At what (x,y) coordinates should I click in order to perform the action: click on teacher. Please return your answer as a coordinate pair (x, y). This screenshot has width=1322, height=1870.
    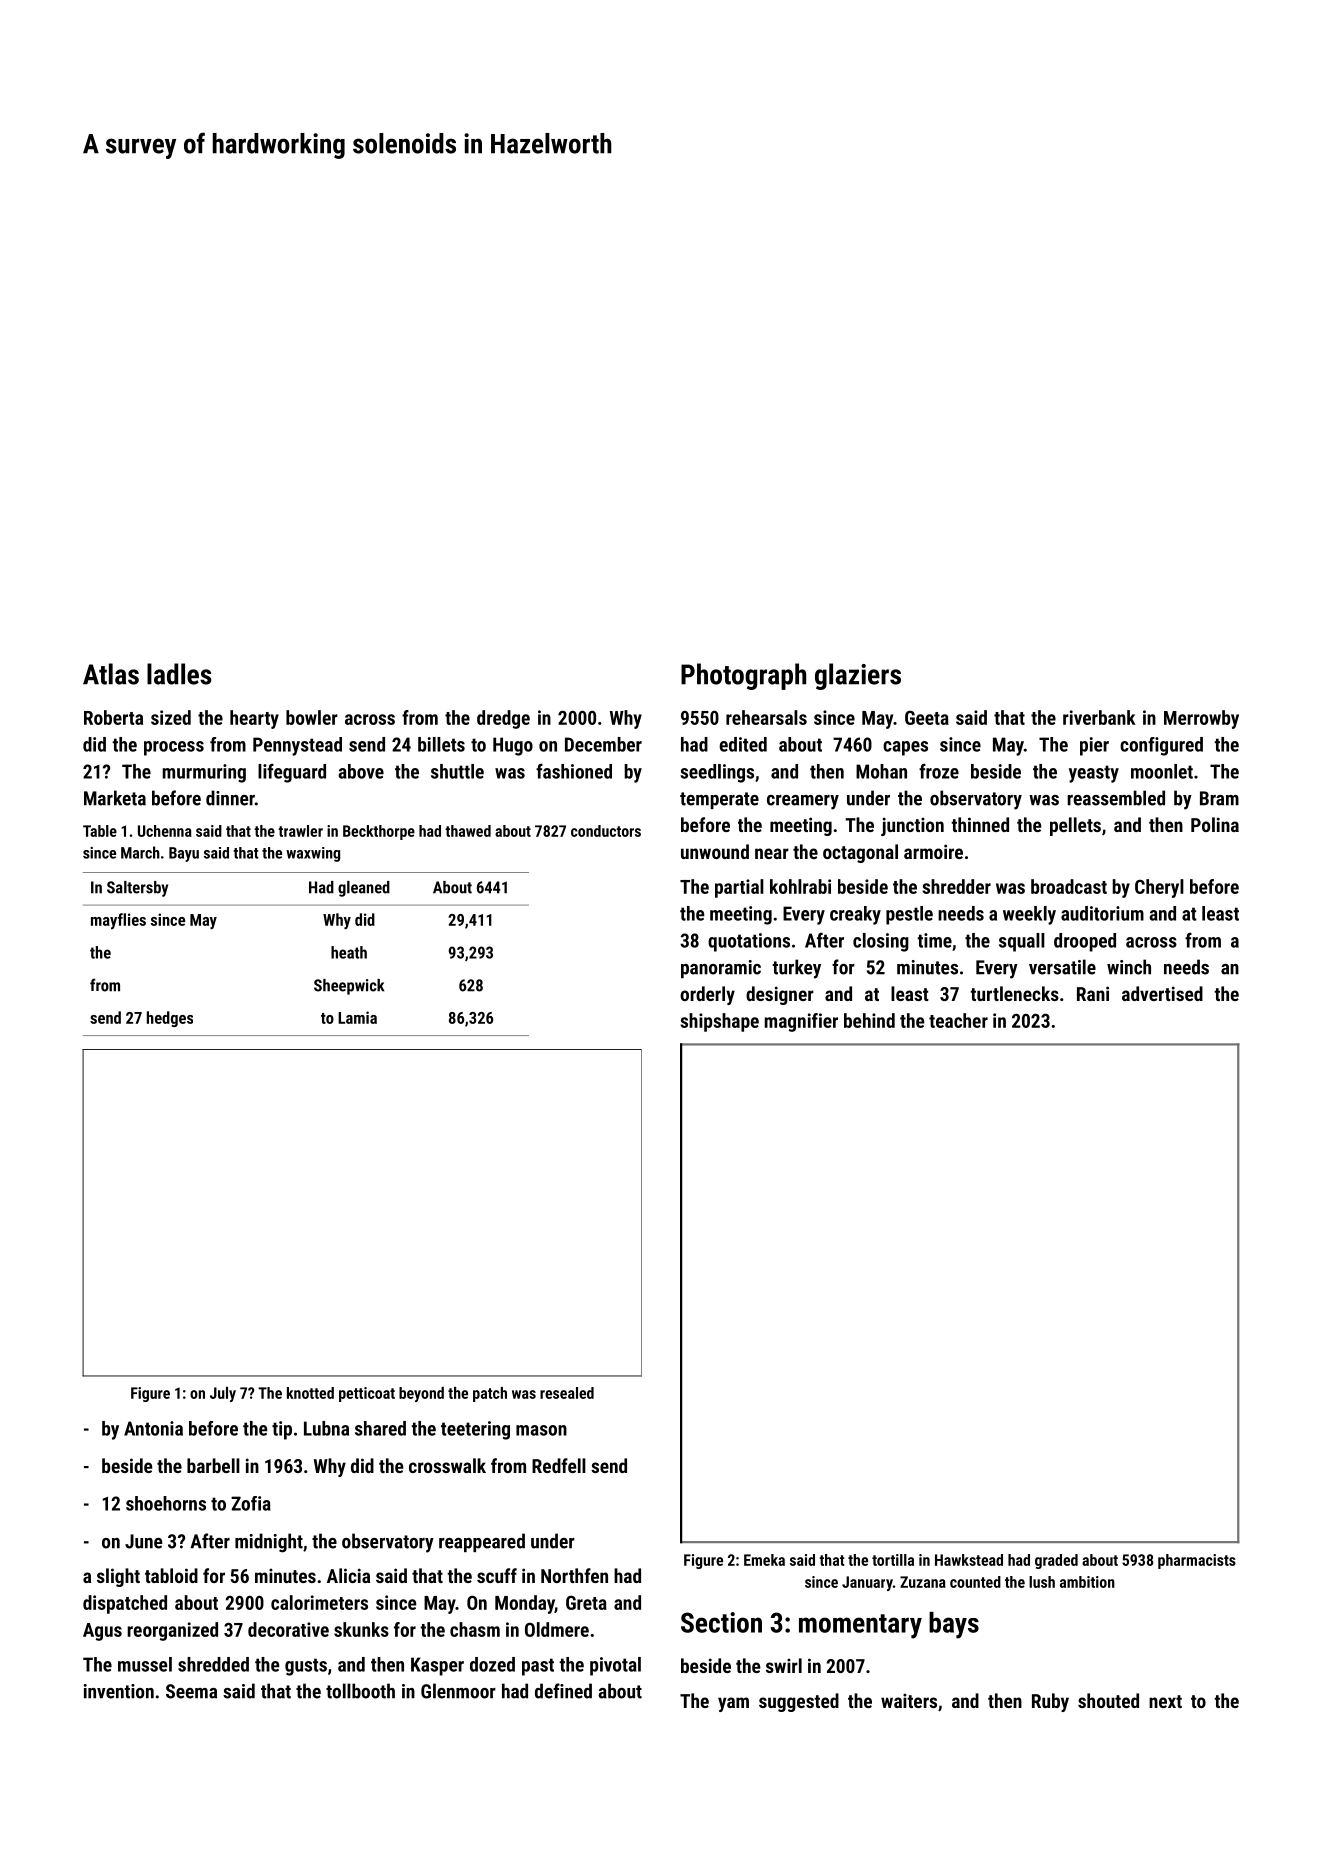
    Looking at the image, I should click on (958, 1020).
